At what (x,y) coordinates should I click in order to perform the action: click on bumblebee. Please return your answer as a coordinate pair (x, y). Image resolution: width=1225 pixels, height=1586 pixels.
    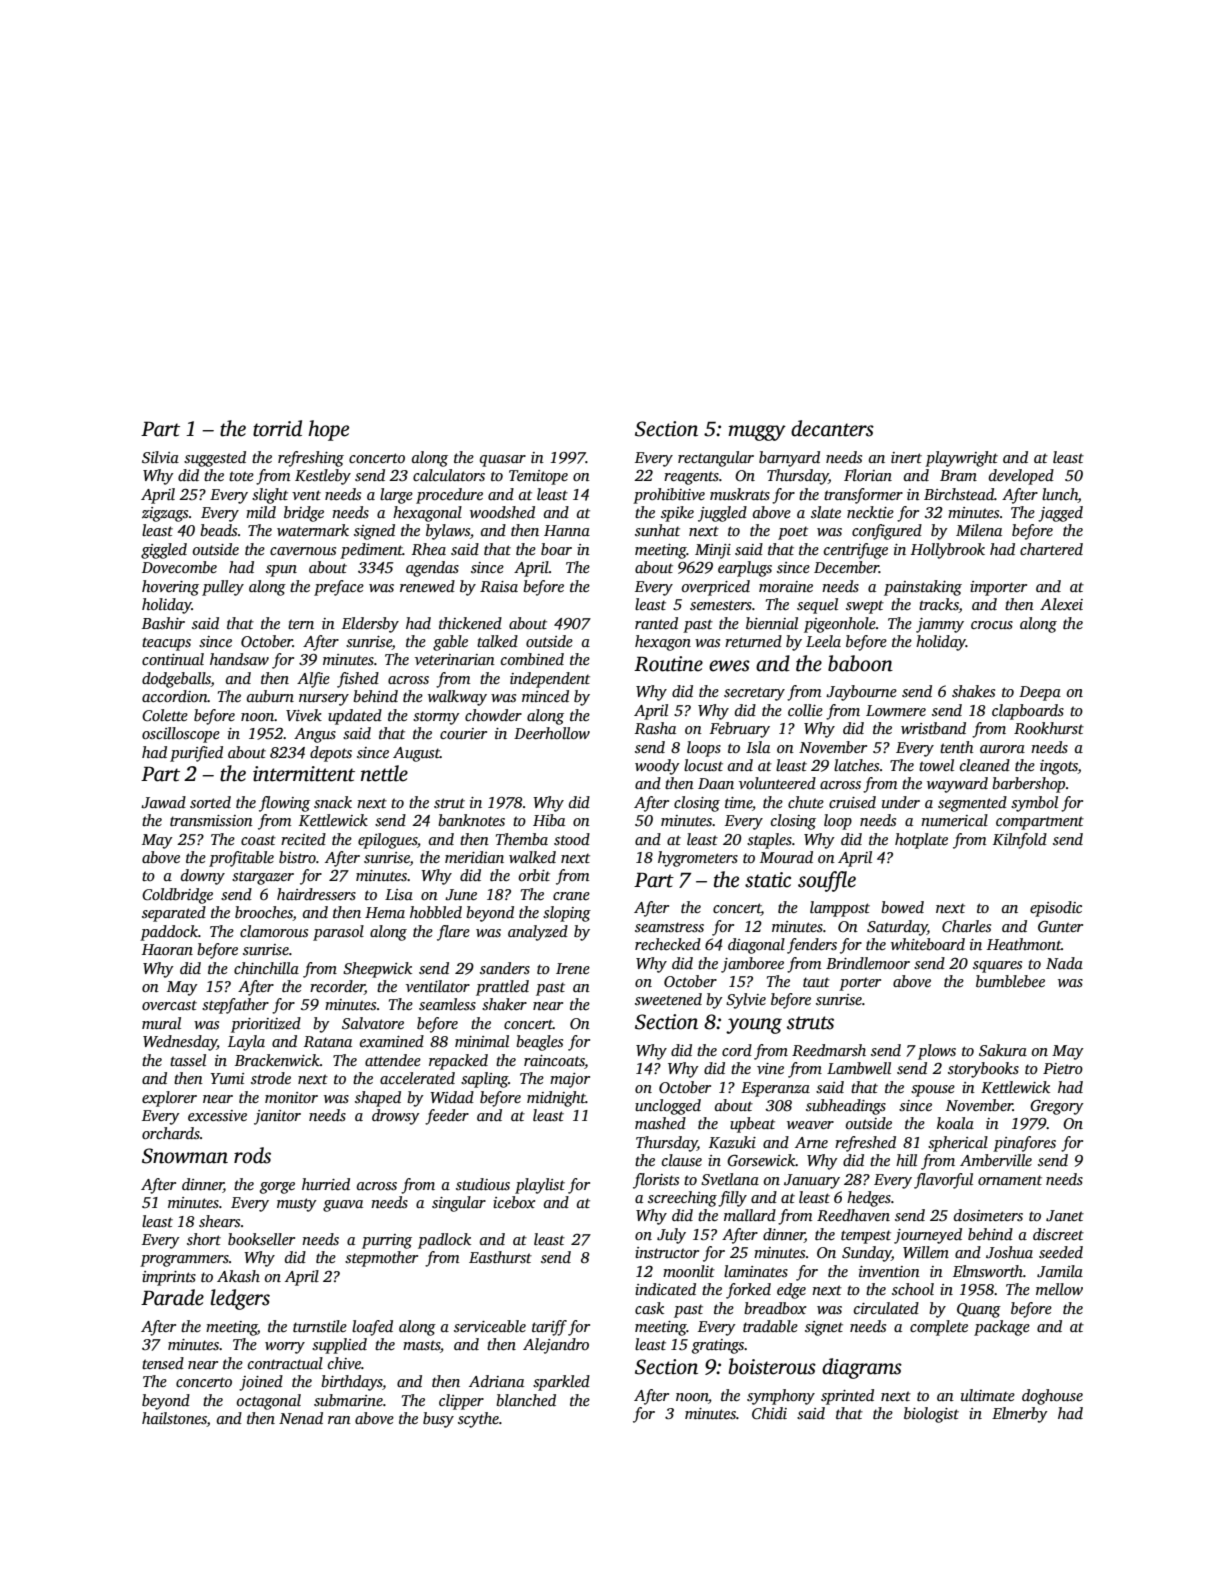
    Looking at the image, I should click on (1010, 981).
